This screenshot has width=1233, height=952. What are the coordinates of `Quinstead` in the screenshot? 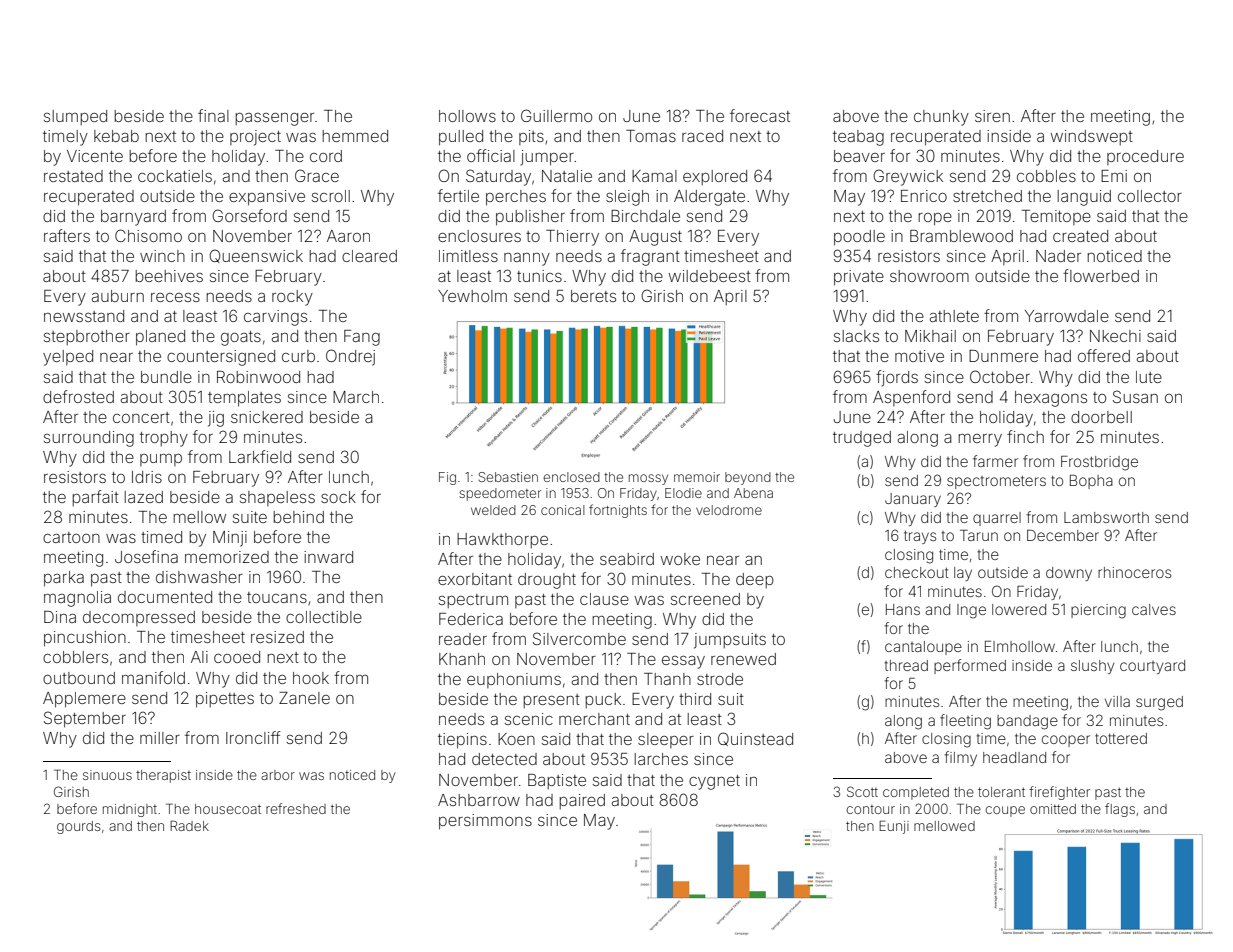 It's located at (755, 739).
